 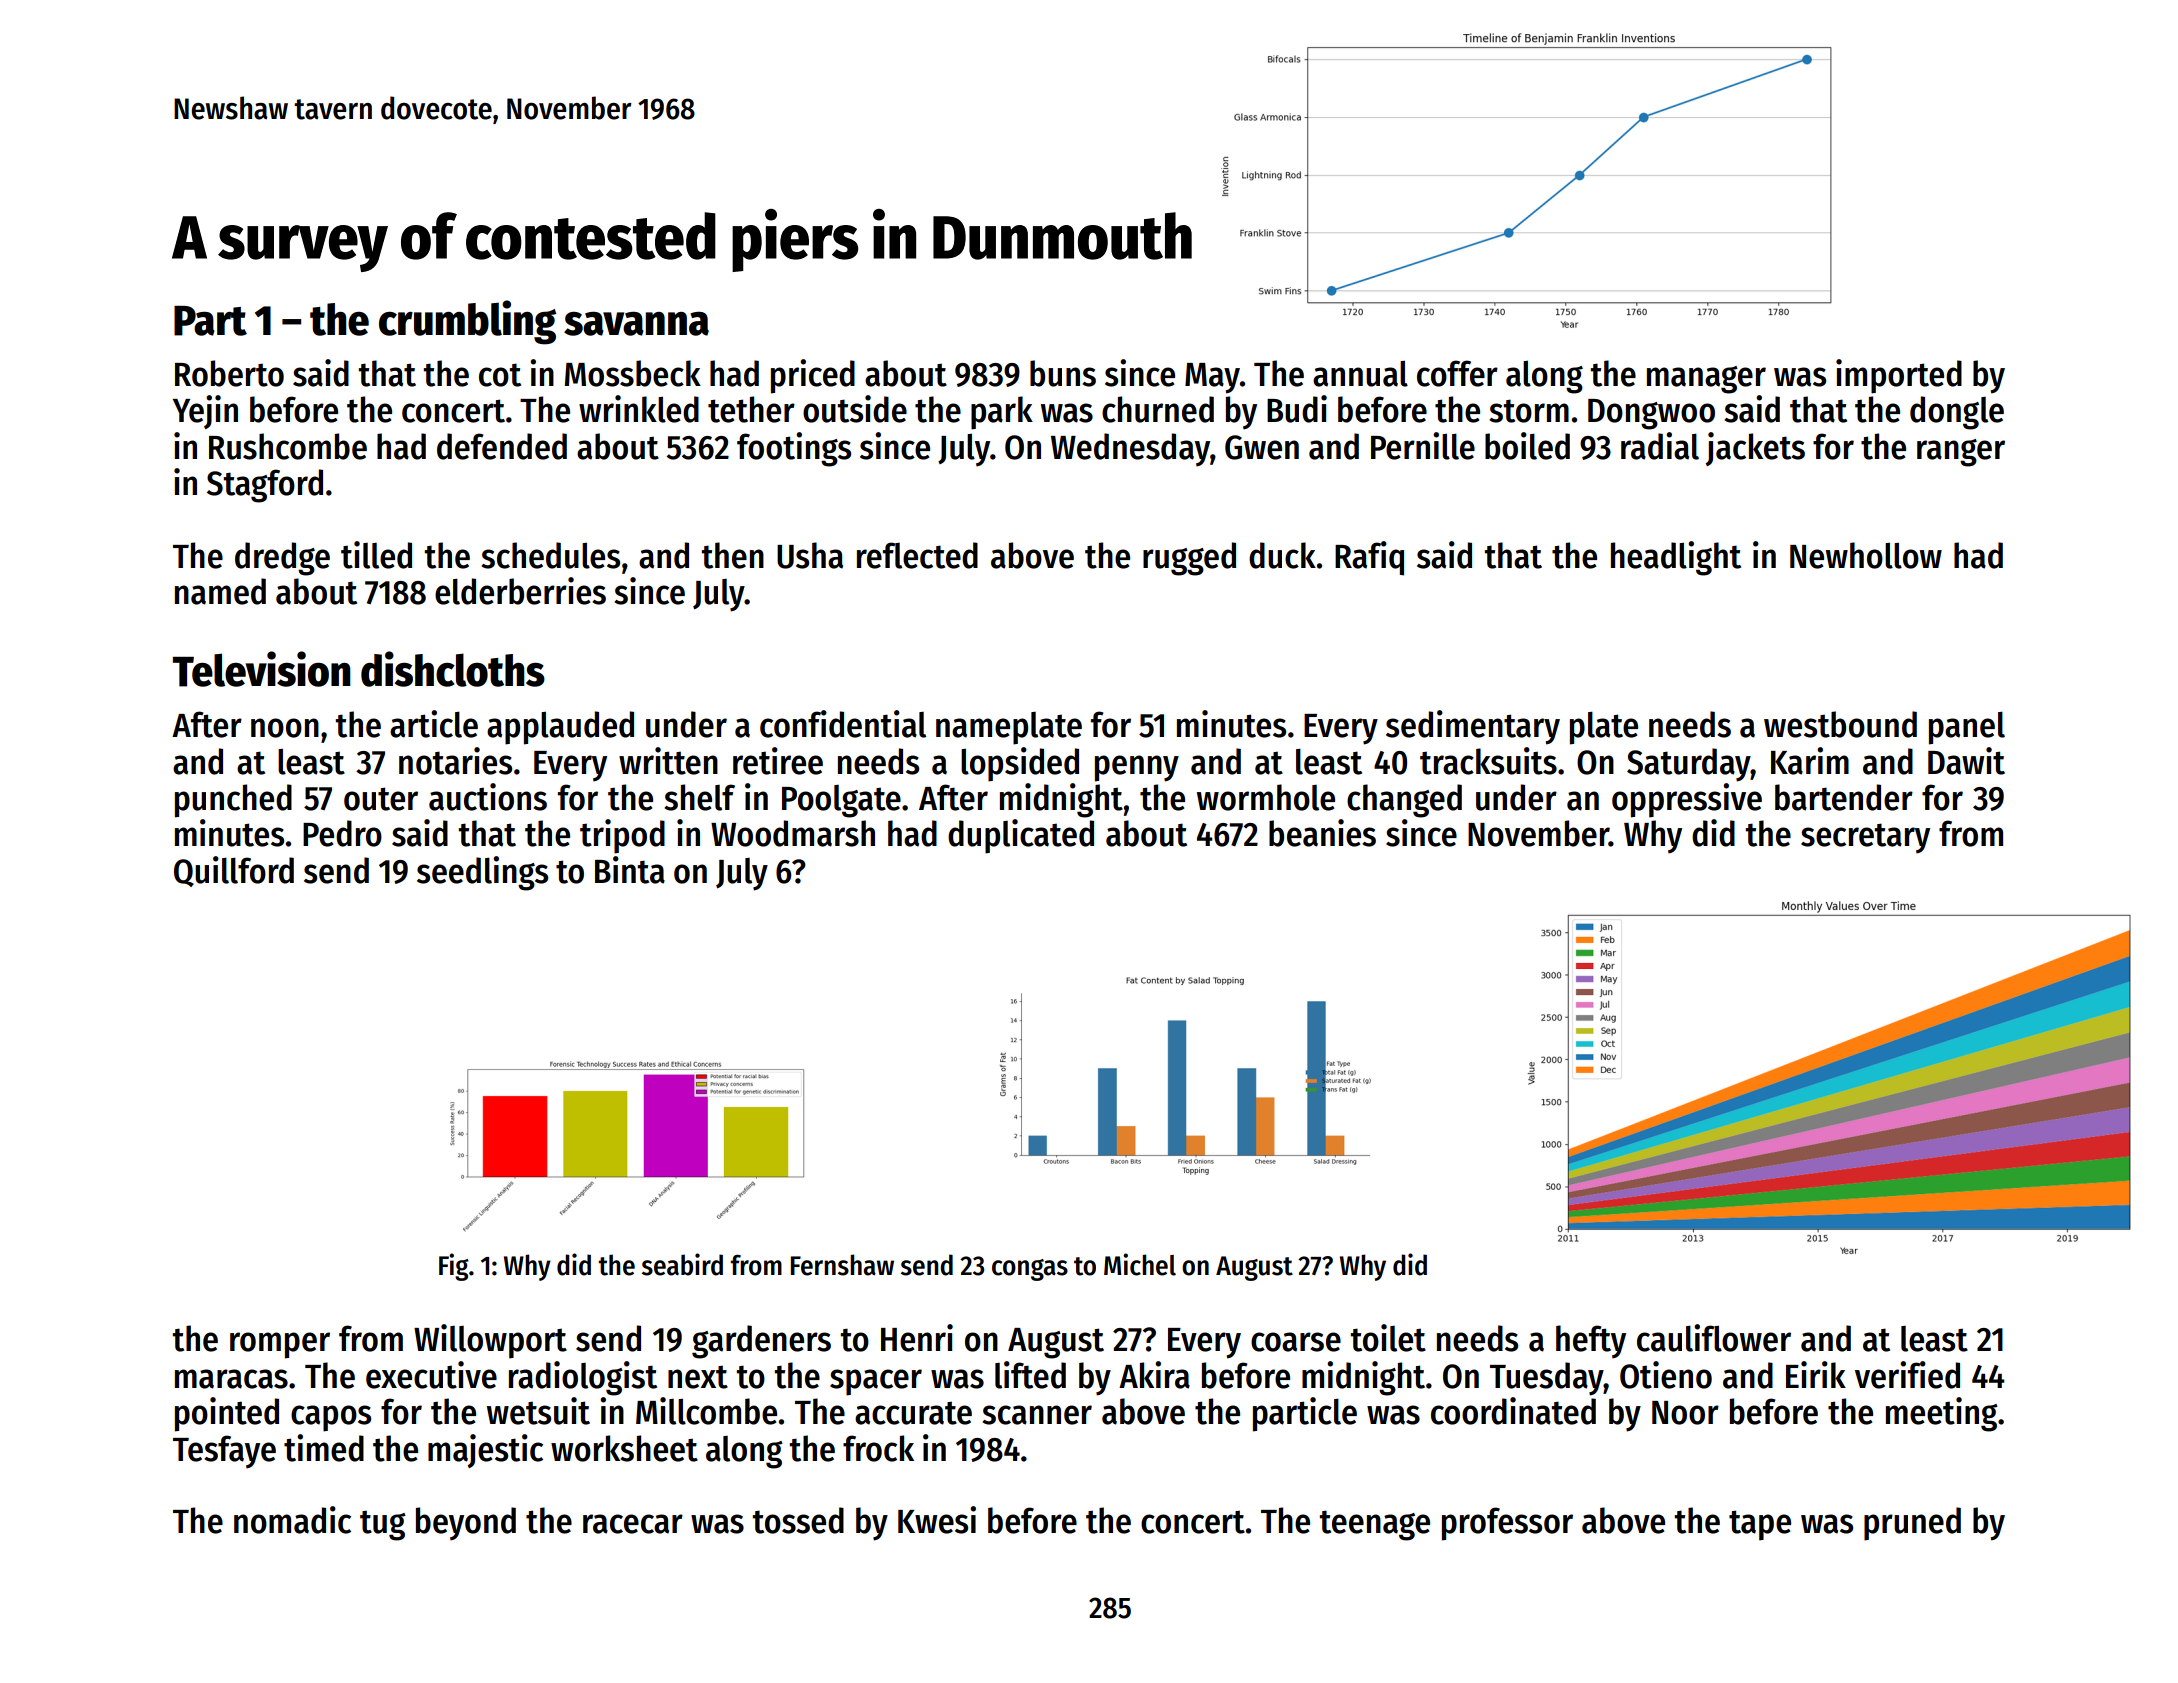 I want to click on sedimentary, so click(x=1473, y=727).
